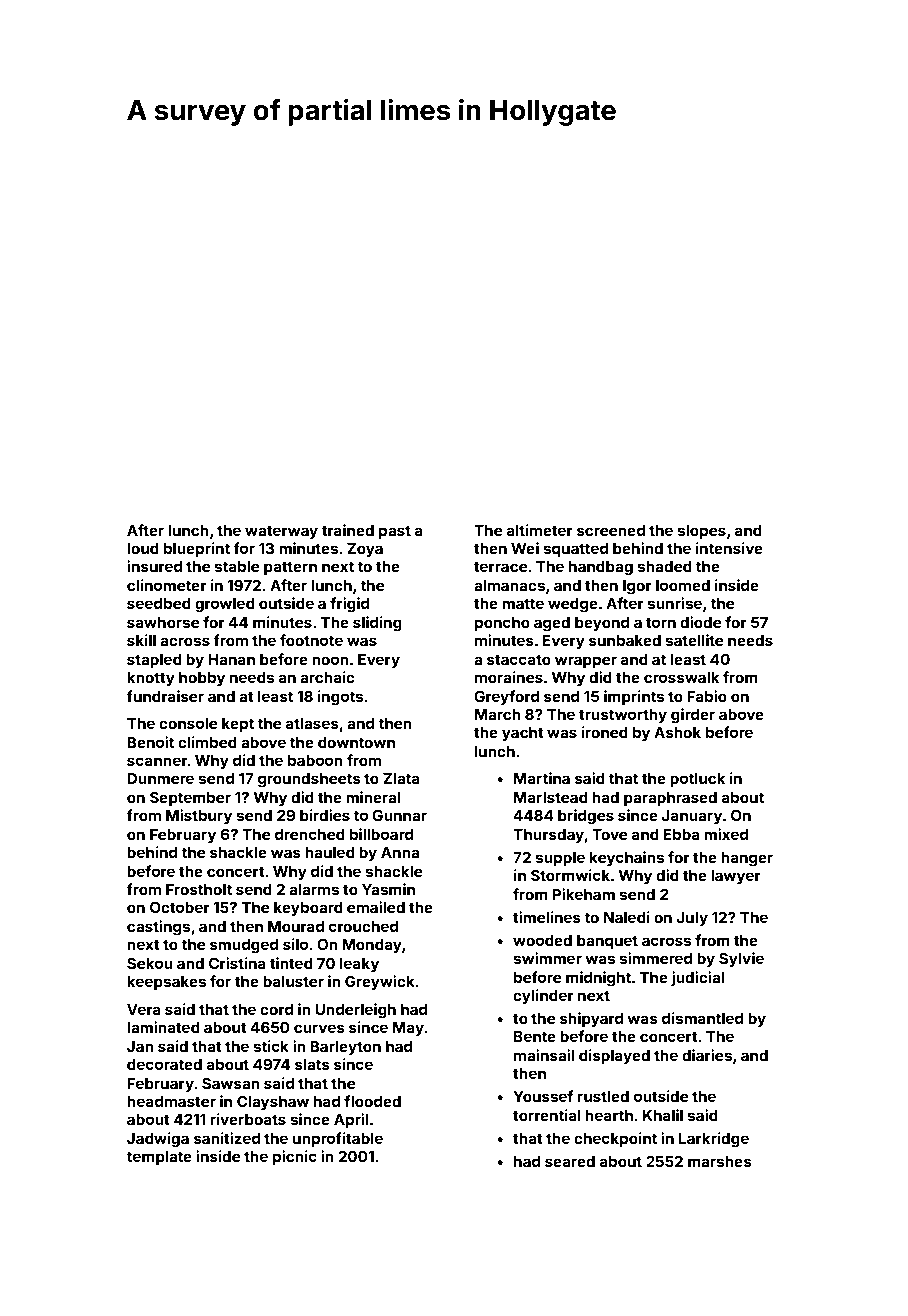 The width and height of the screenshot is (908, 1316). I want to click on swimmer, so click(548, 958).
